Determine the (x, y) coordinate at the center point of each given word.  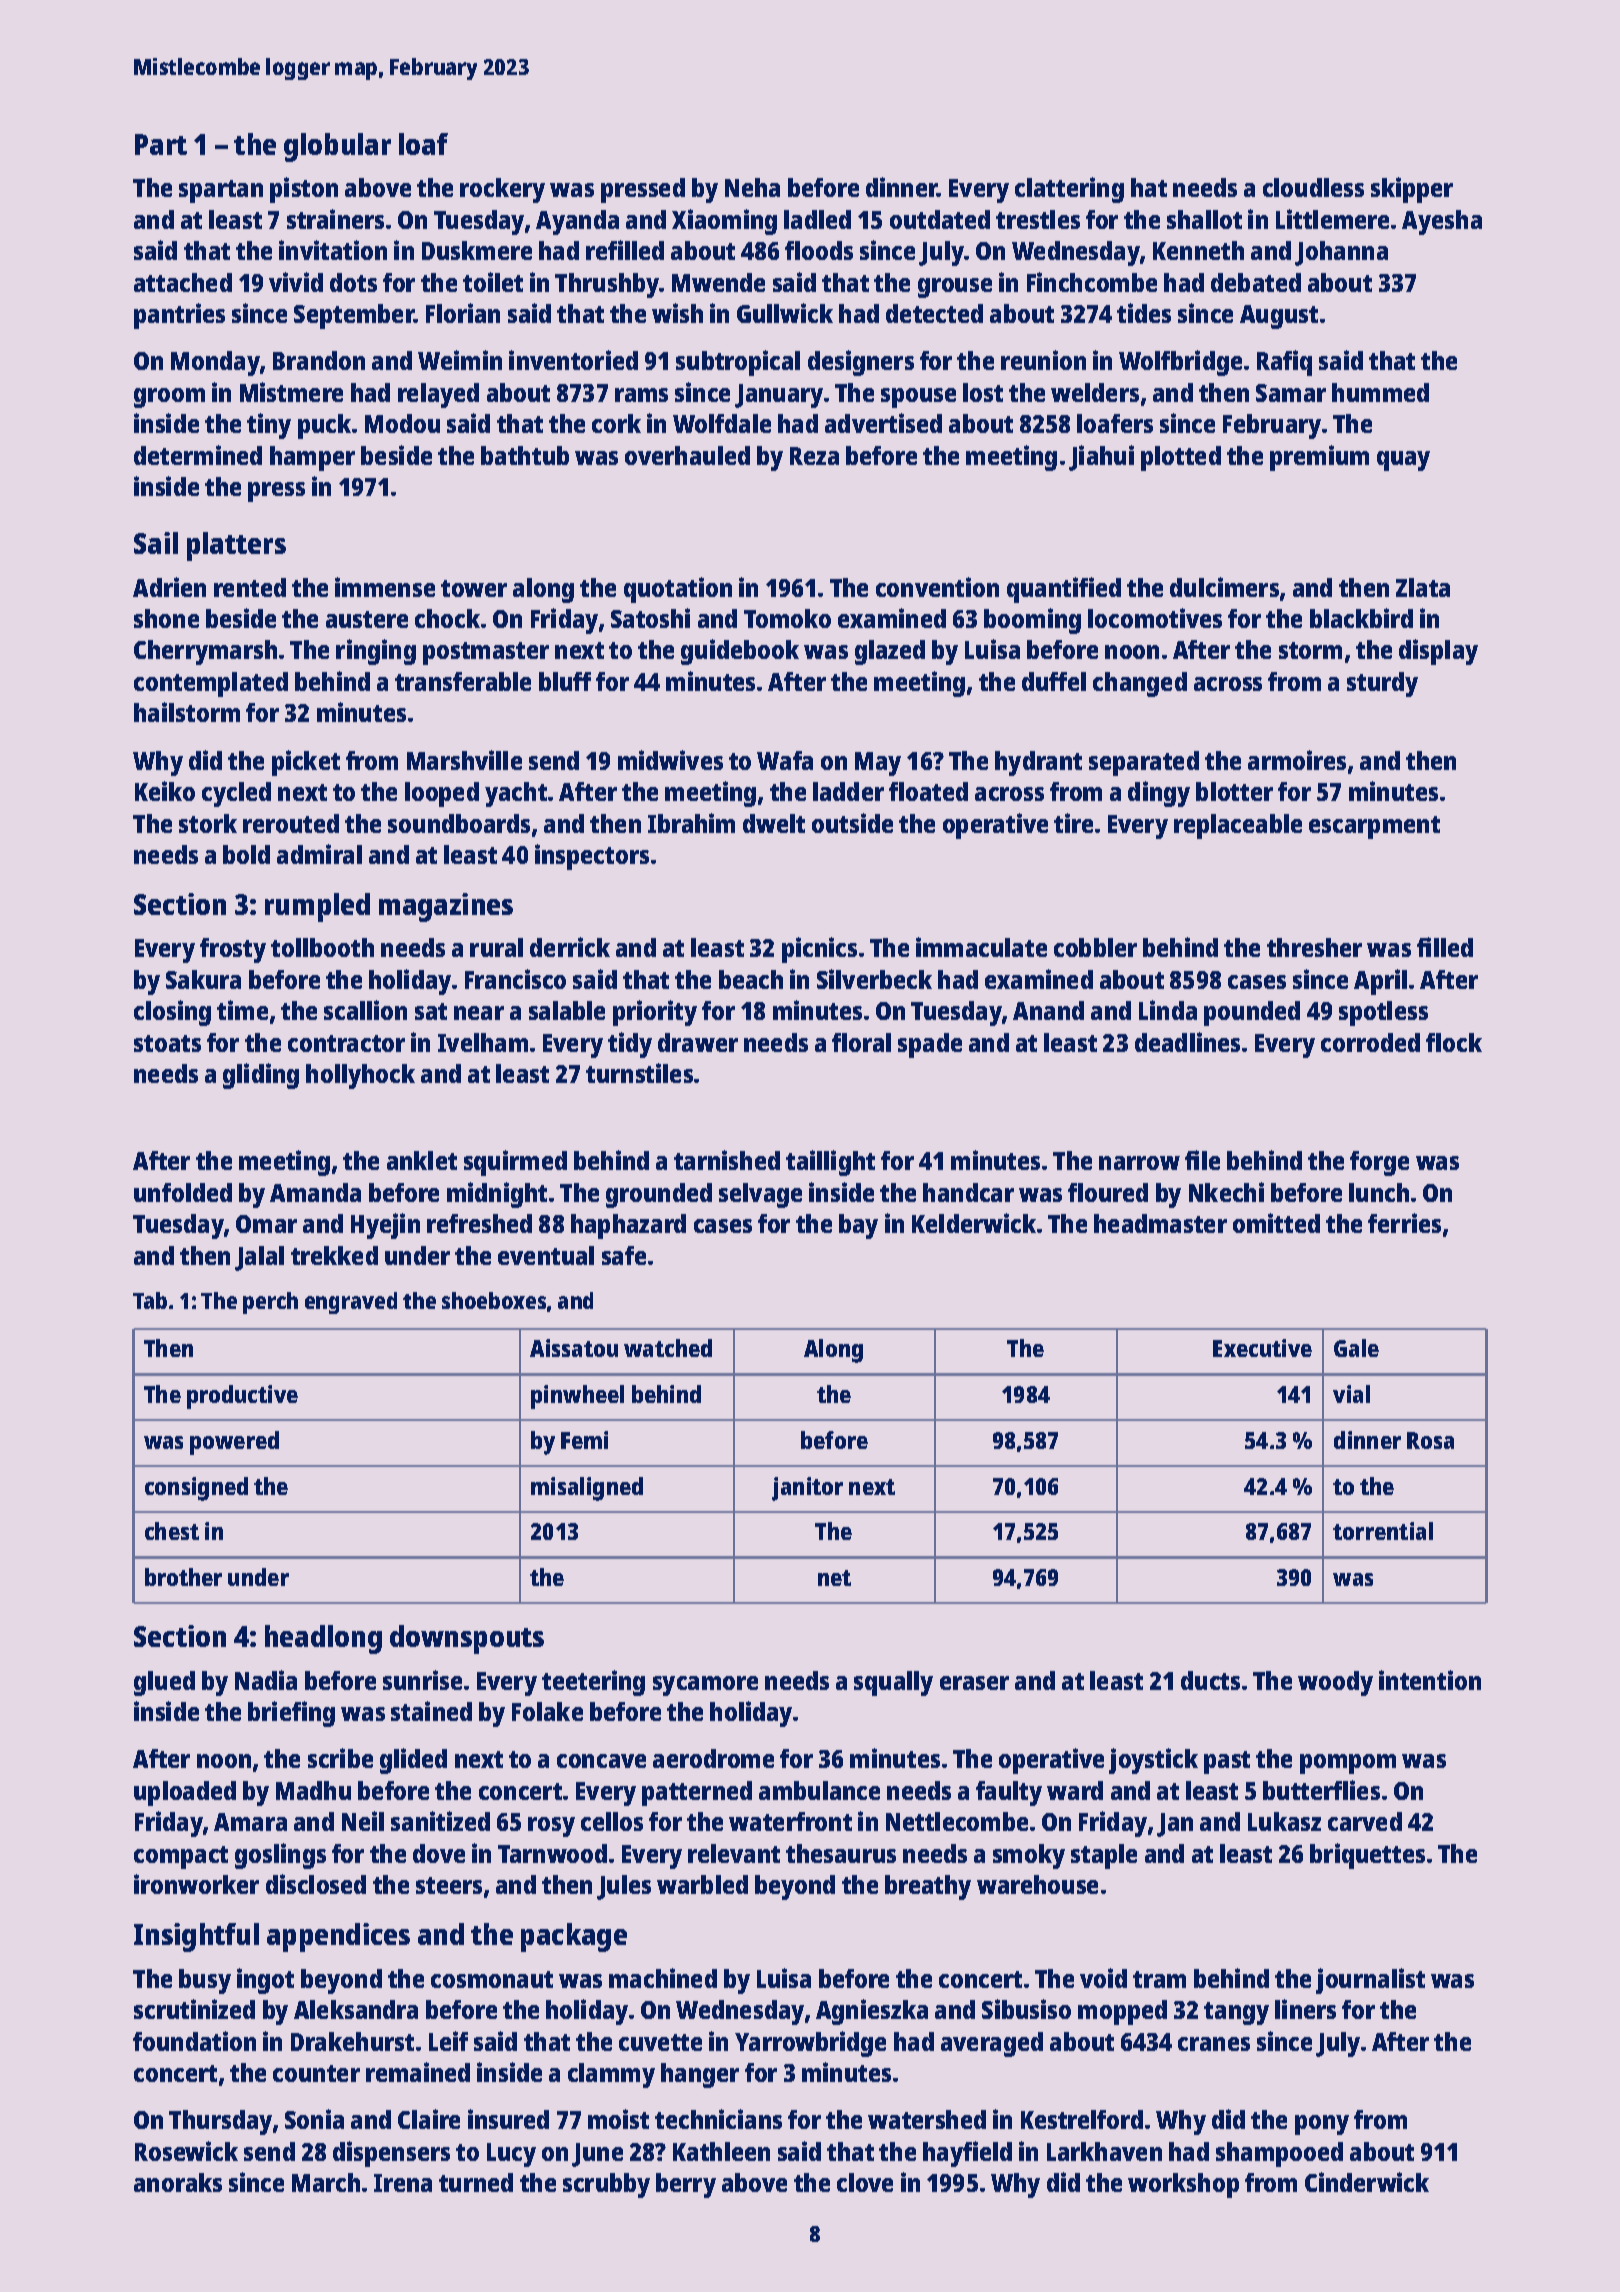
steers (449, 1885)
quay (1403, 461)
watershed (927, 2119)
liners (1305, 2009)
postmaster (486, 653)
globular (337, 147)
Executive (1262, 1348)
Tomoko (787, 618)
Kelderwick (974, 1223)
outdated (940, 219)
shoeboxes (494, 1300)
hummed (1380, 392)
